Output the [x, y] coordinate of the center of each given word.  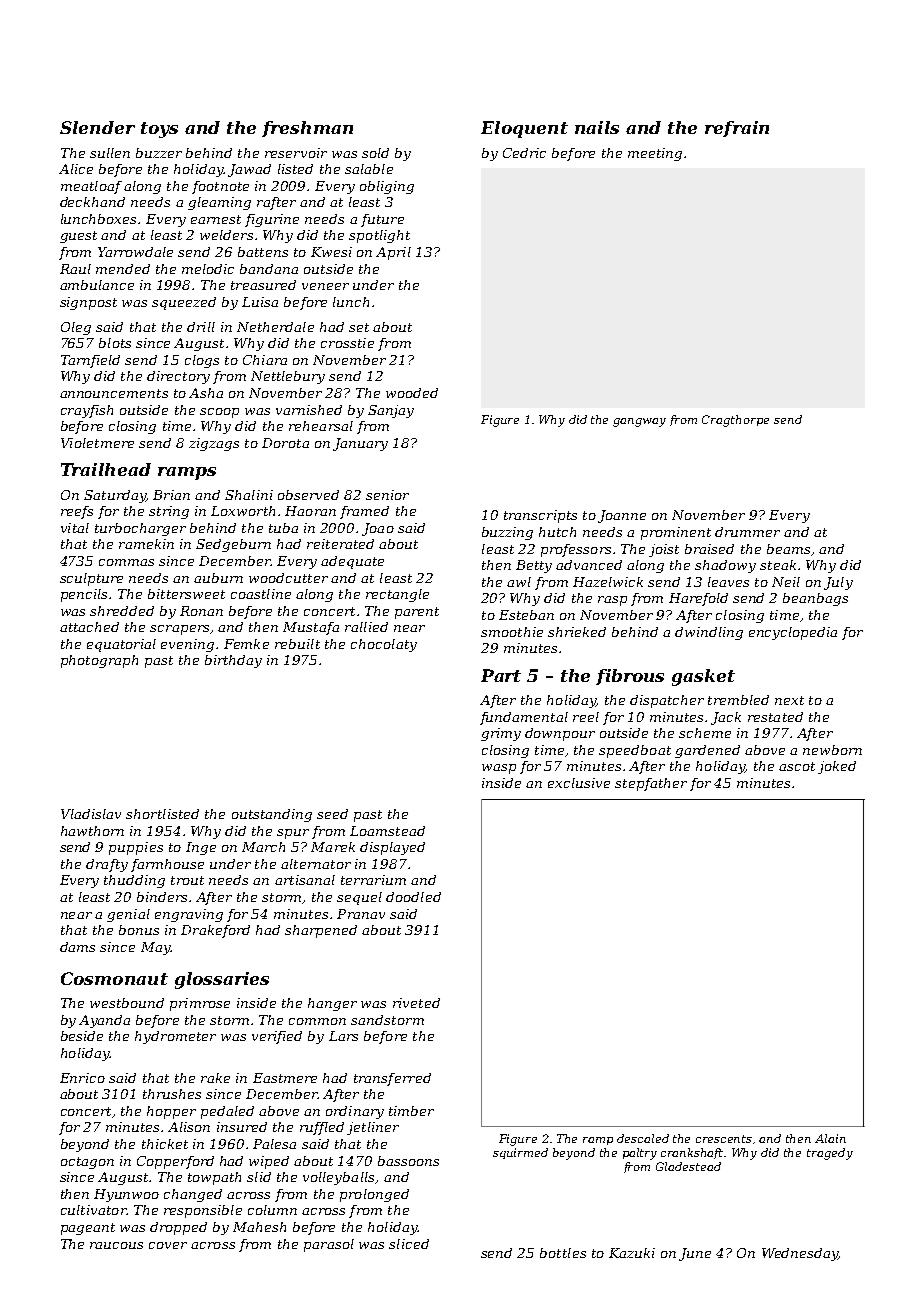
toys [159, 130]
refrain [737, 129]
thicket [165, 1144]
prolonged [374, 1195]
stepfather [651, 784]
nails [597, 127]
